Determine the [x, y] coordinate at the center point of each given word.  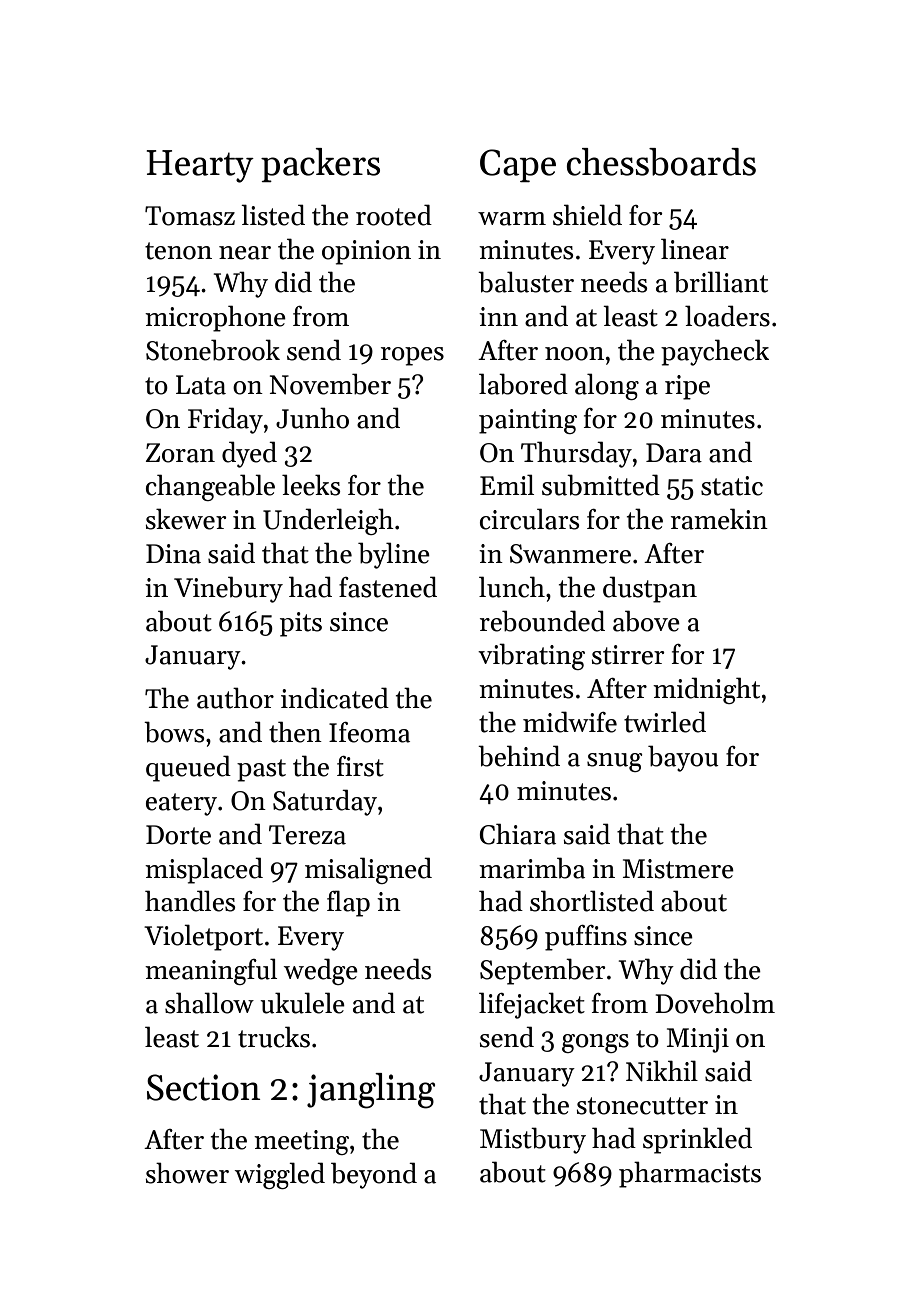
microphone [215, 318]
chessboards [661, 162]
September [543, 971]
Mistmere [678, 869]
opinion [366, 252]
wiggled [280, 1175]
